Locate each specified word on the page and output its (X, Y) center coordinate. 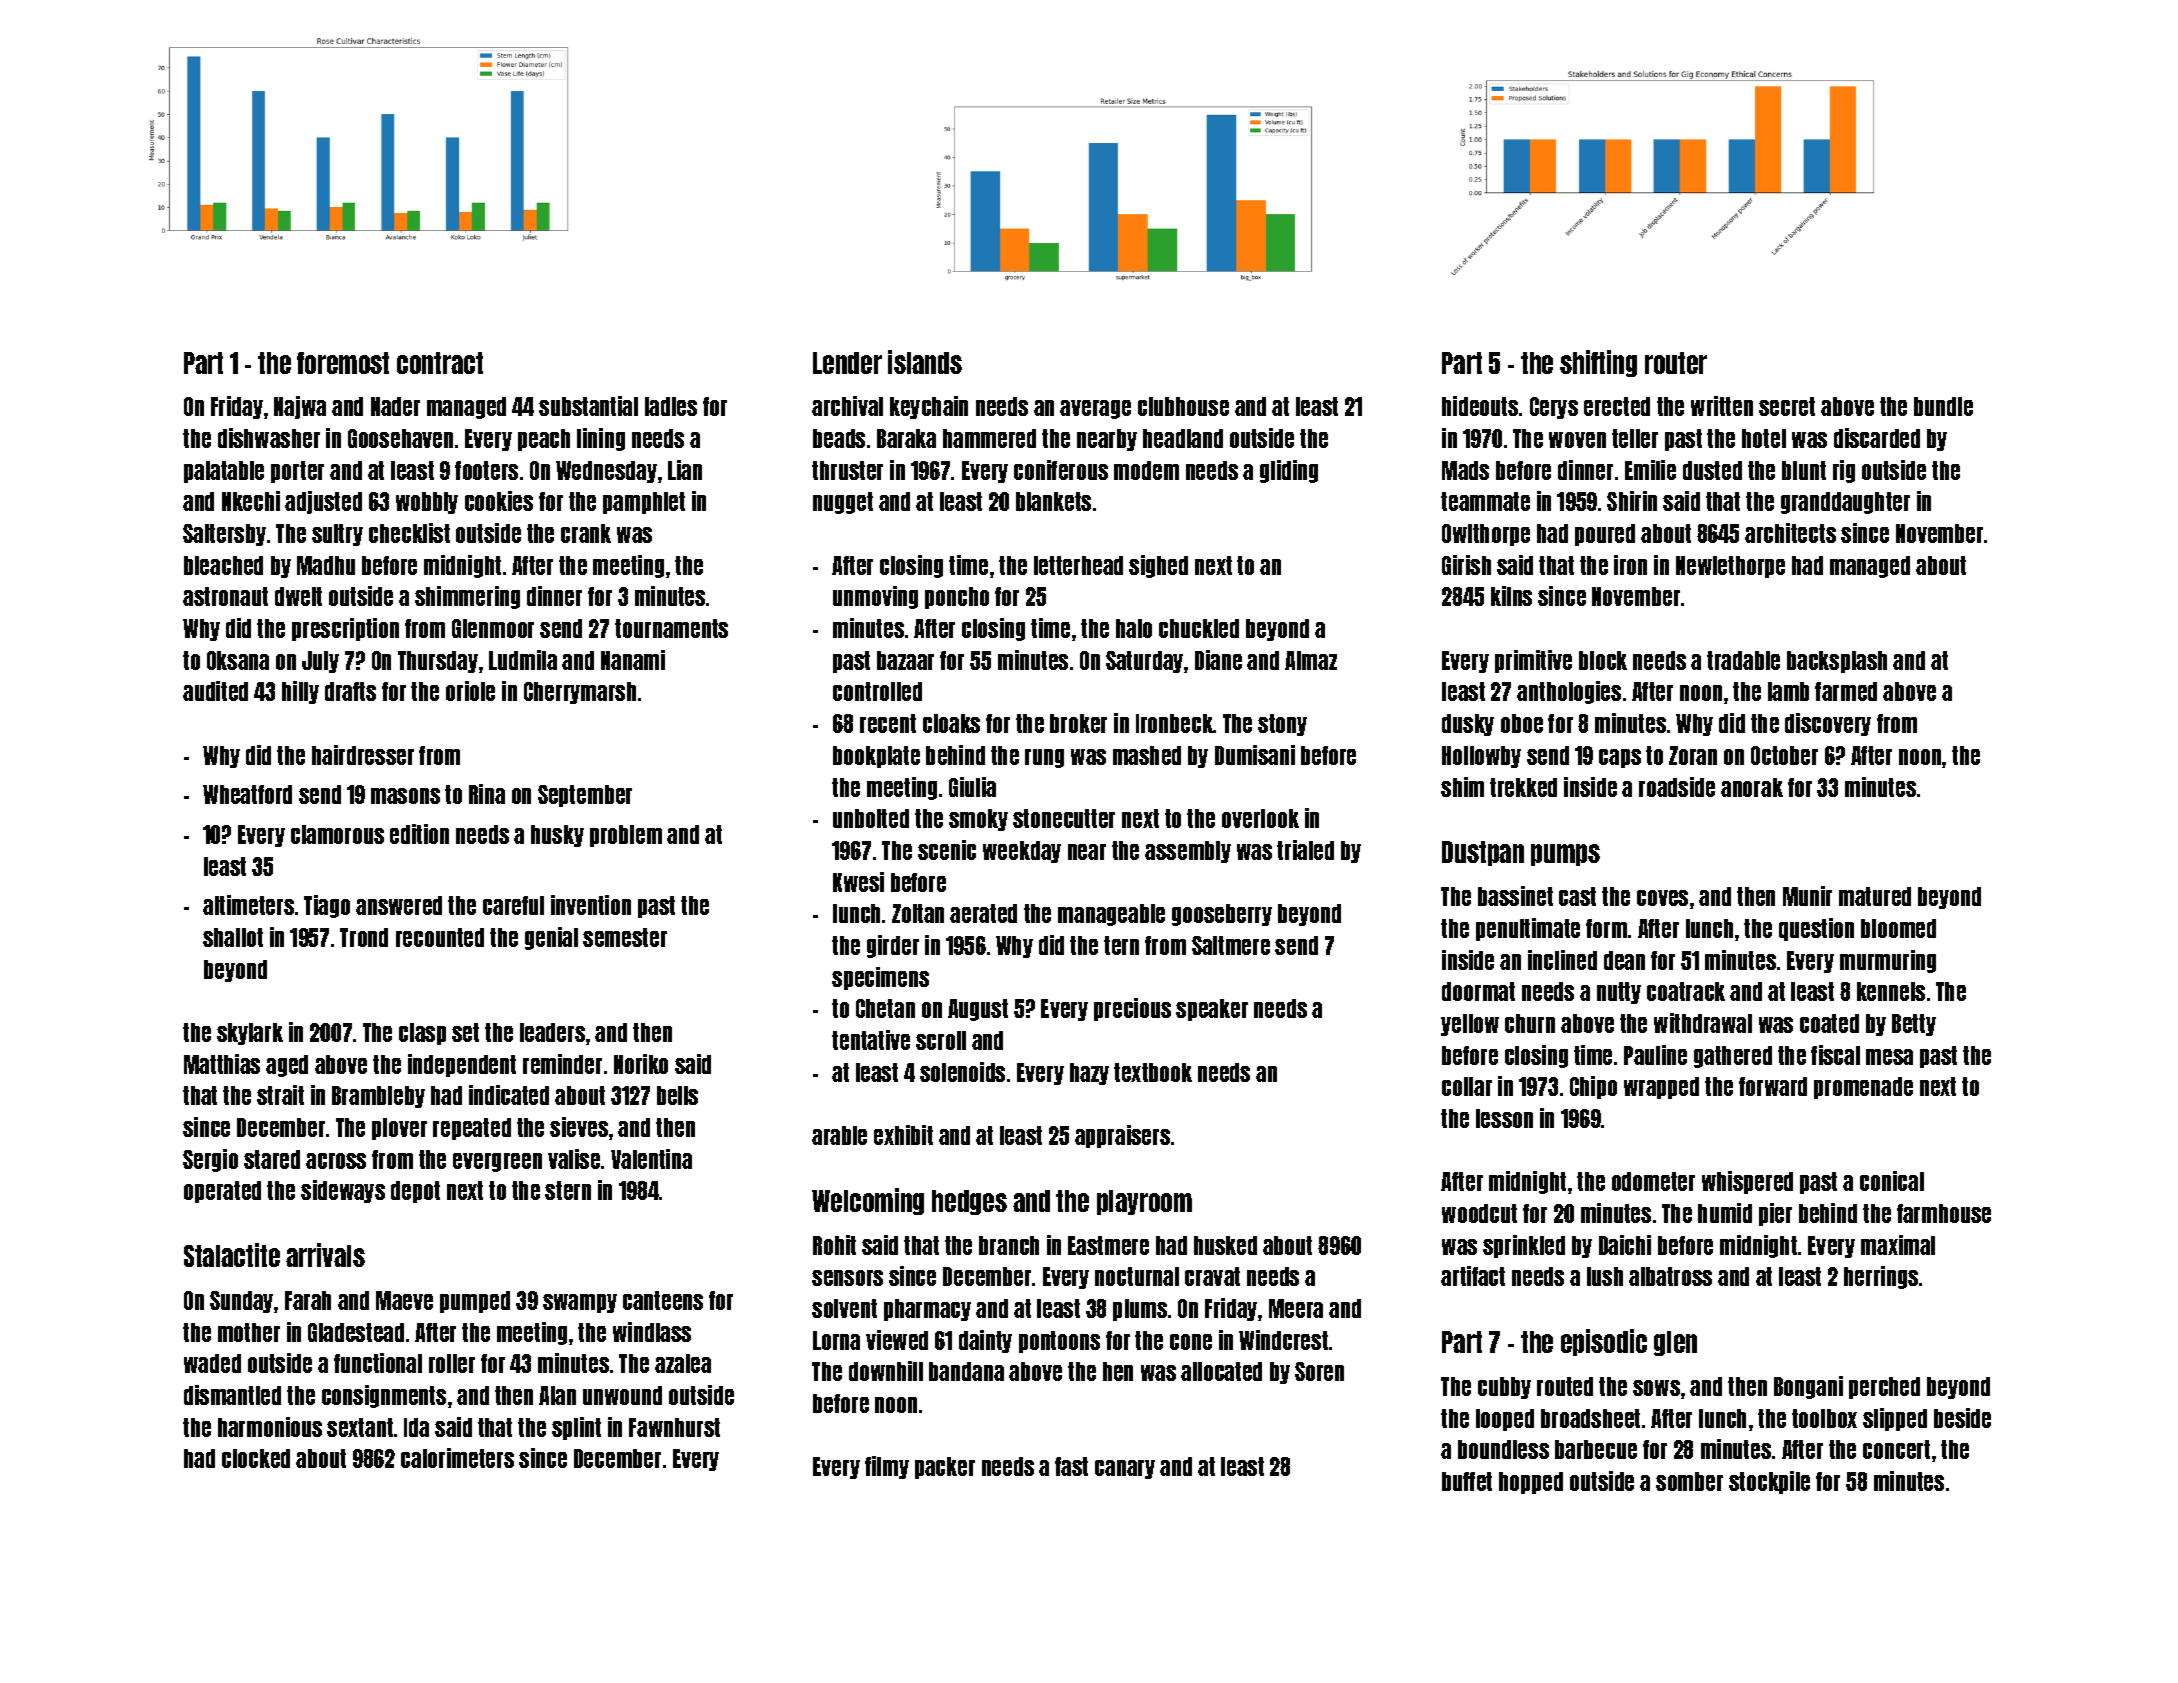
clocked (256, 1458)
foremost (343, 363)
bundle (1943, 406)
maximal (1898, 1245)
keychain (929, 407)
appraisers (1122, 1136)
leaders (552, 1032)
